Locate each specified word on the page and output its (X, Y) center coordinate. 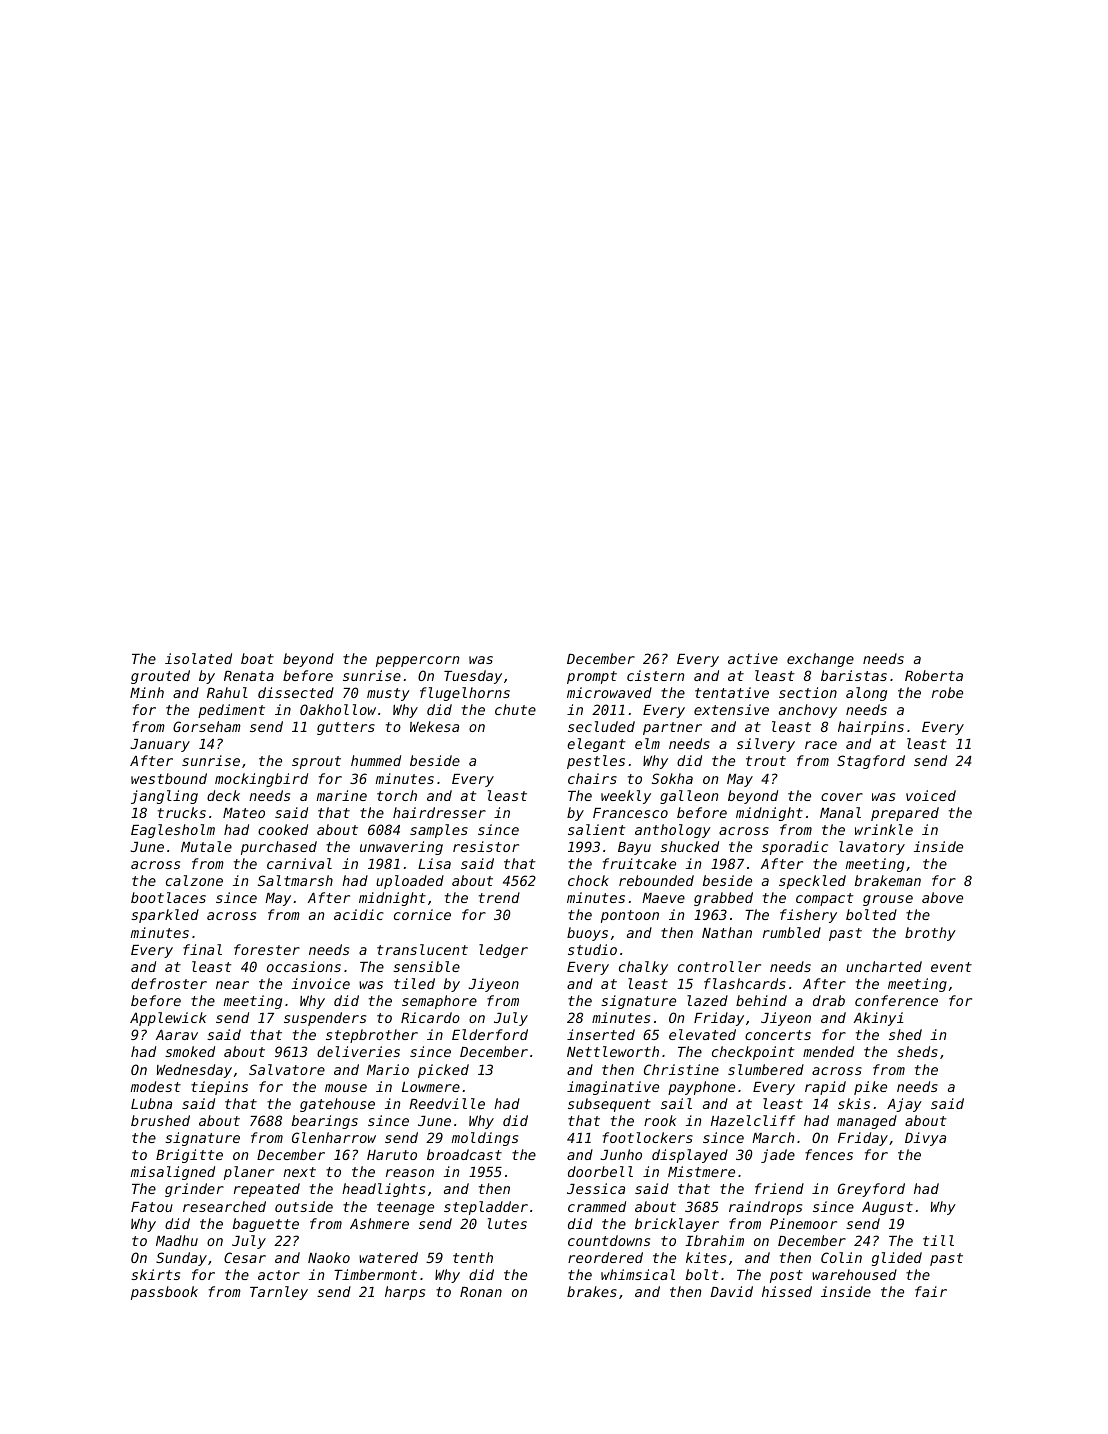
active (753, 658)
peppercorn (417, 661)
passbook (164, 1293)
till (938, 1240)
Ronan (481, 1292)
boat (257, 658)
